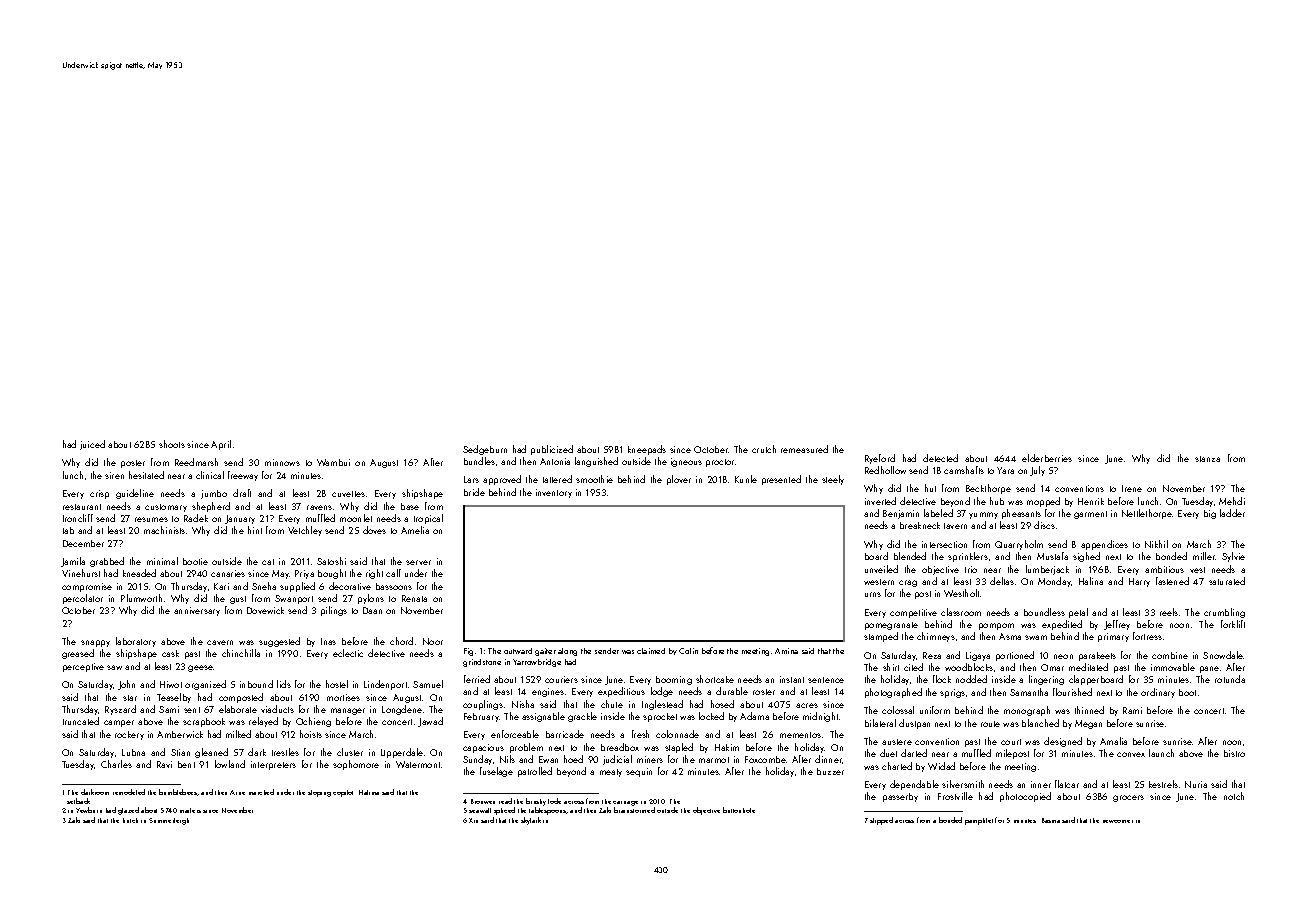 The width and height of the page is (1308, 924). I want to click on Summerleigh, so click(169, 821).
